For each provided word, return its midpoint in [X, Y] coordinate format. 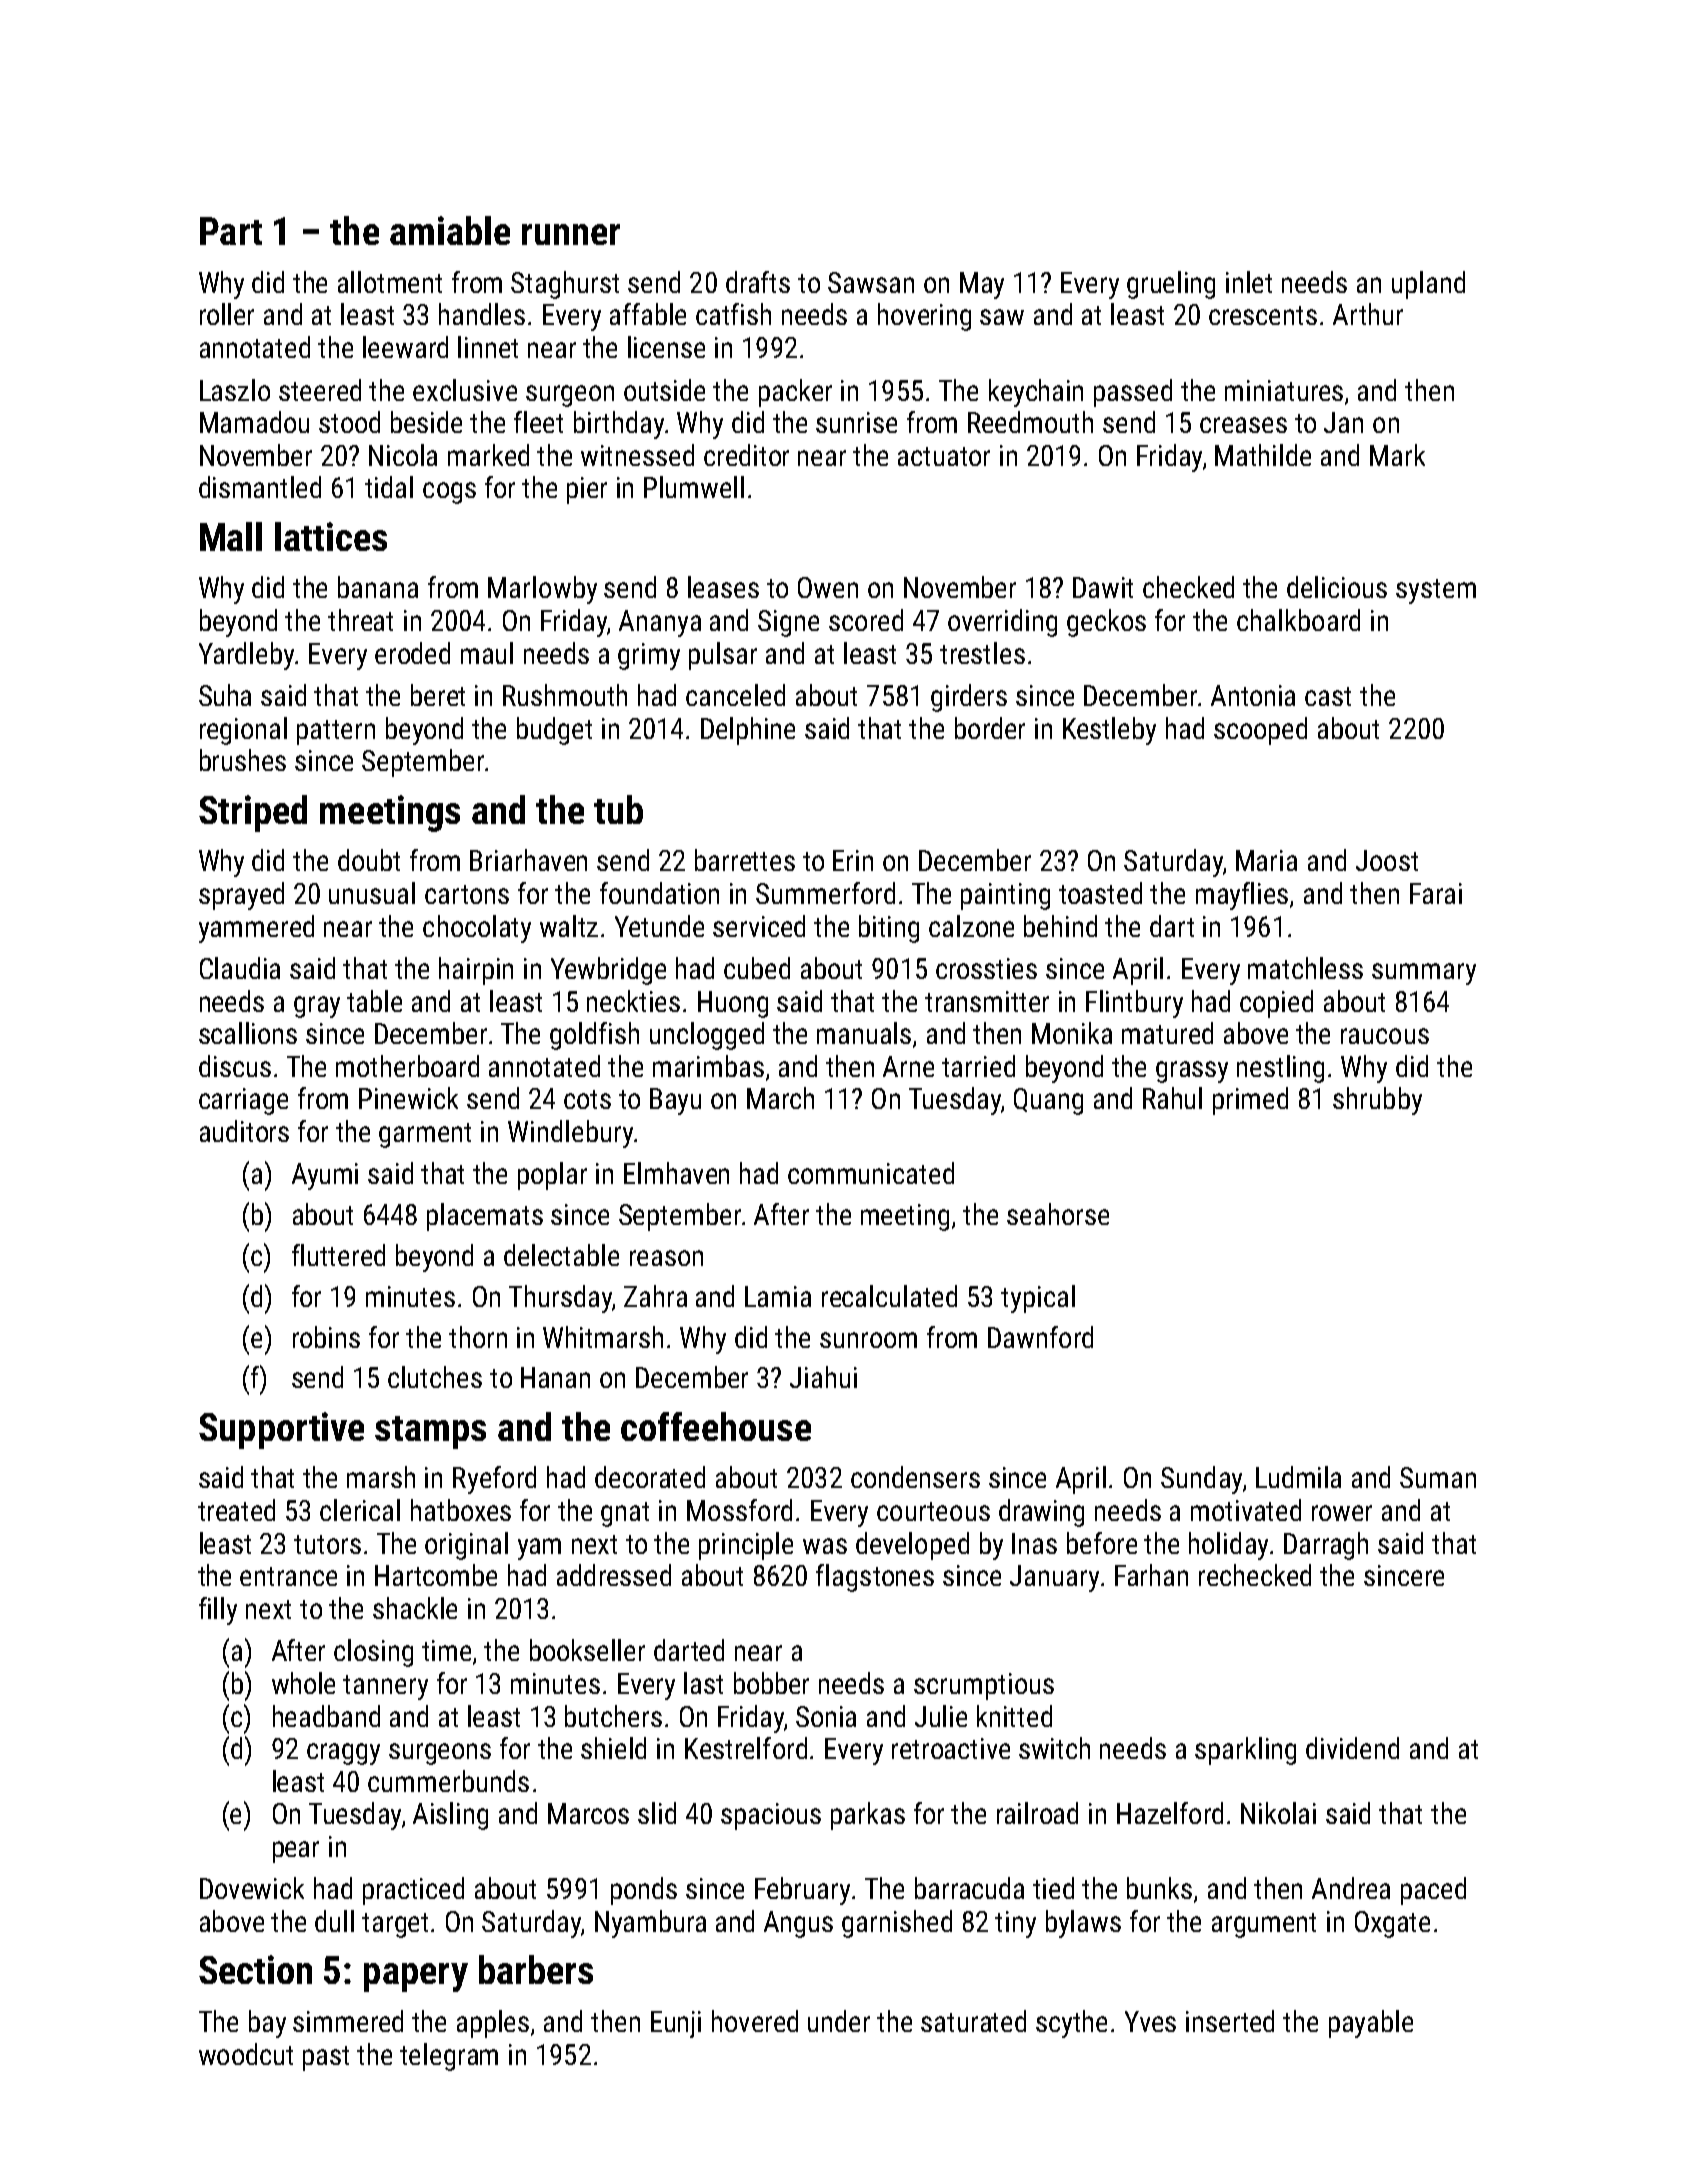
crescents [1263, 315]
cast [1328, 696]
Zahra [655, 1296]
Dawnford [1040, 1337]
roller [227, 314]
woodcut [246, 2054]
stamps [430, 1432]
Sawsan [871, 282]
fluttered [338, 1255]
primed [1250, 1101]
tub [618, 809]
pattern [336, 732]
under [839, 2021]
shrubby [1377, 1101]
